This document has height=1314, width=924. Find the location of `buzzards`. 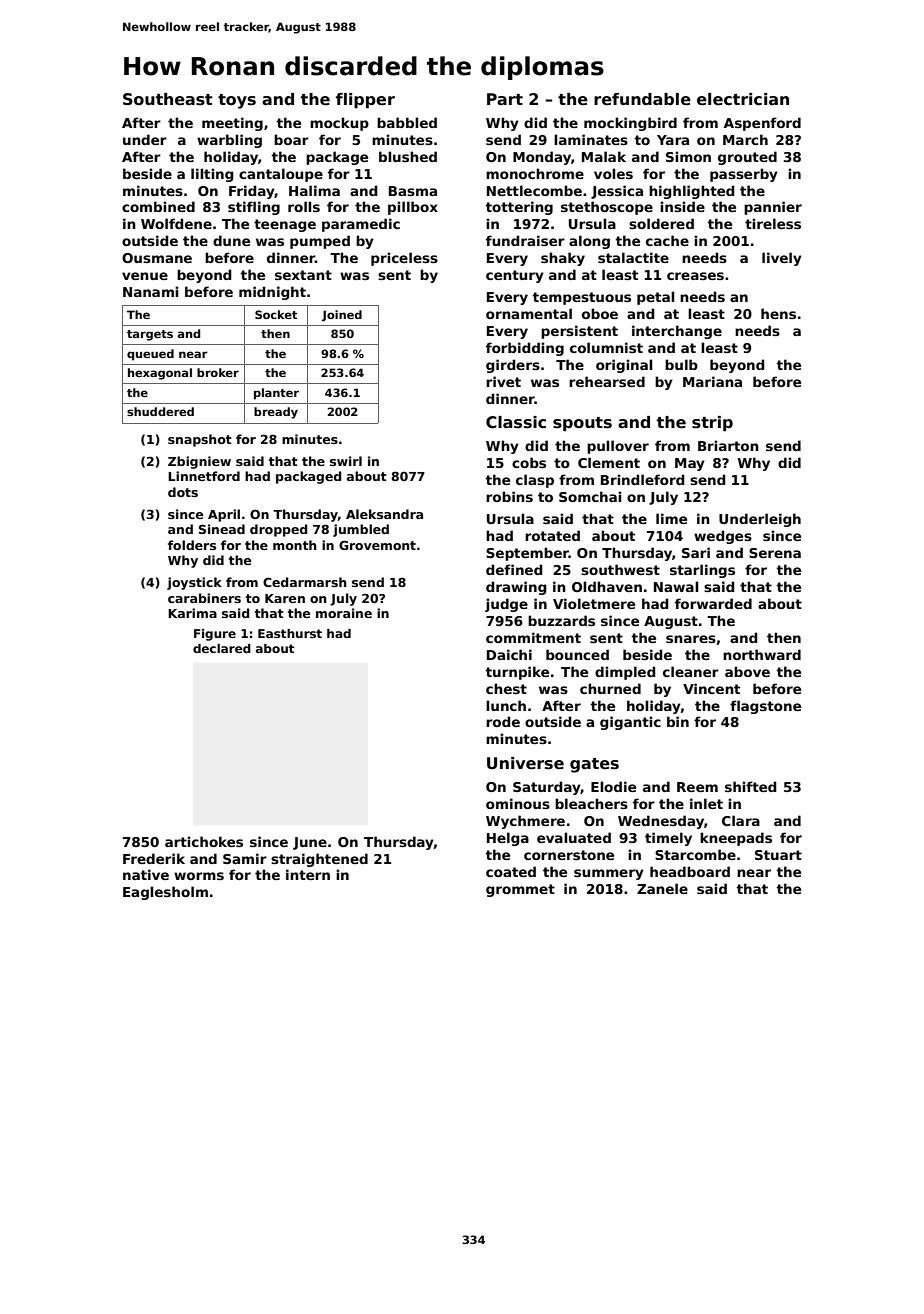

buzzards is located at coordinates (561, 620).
